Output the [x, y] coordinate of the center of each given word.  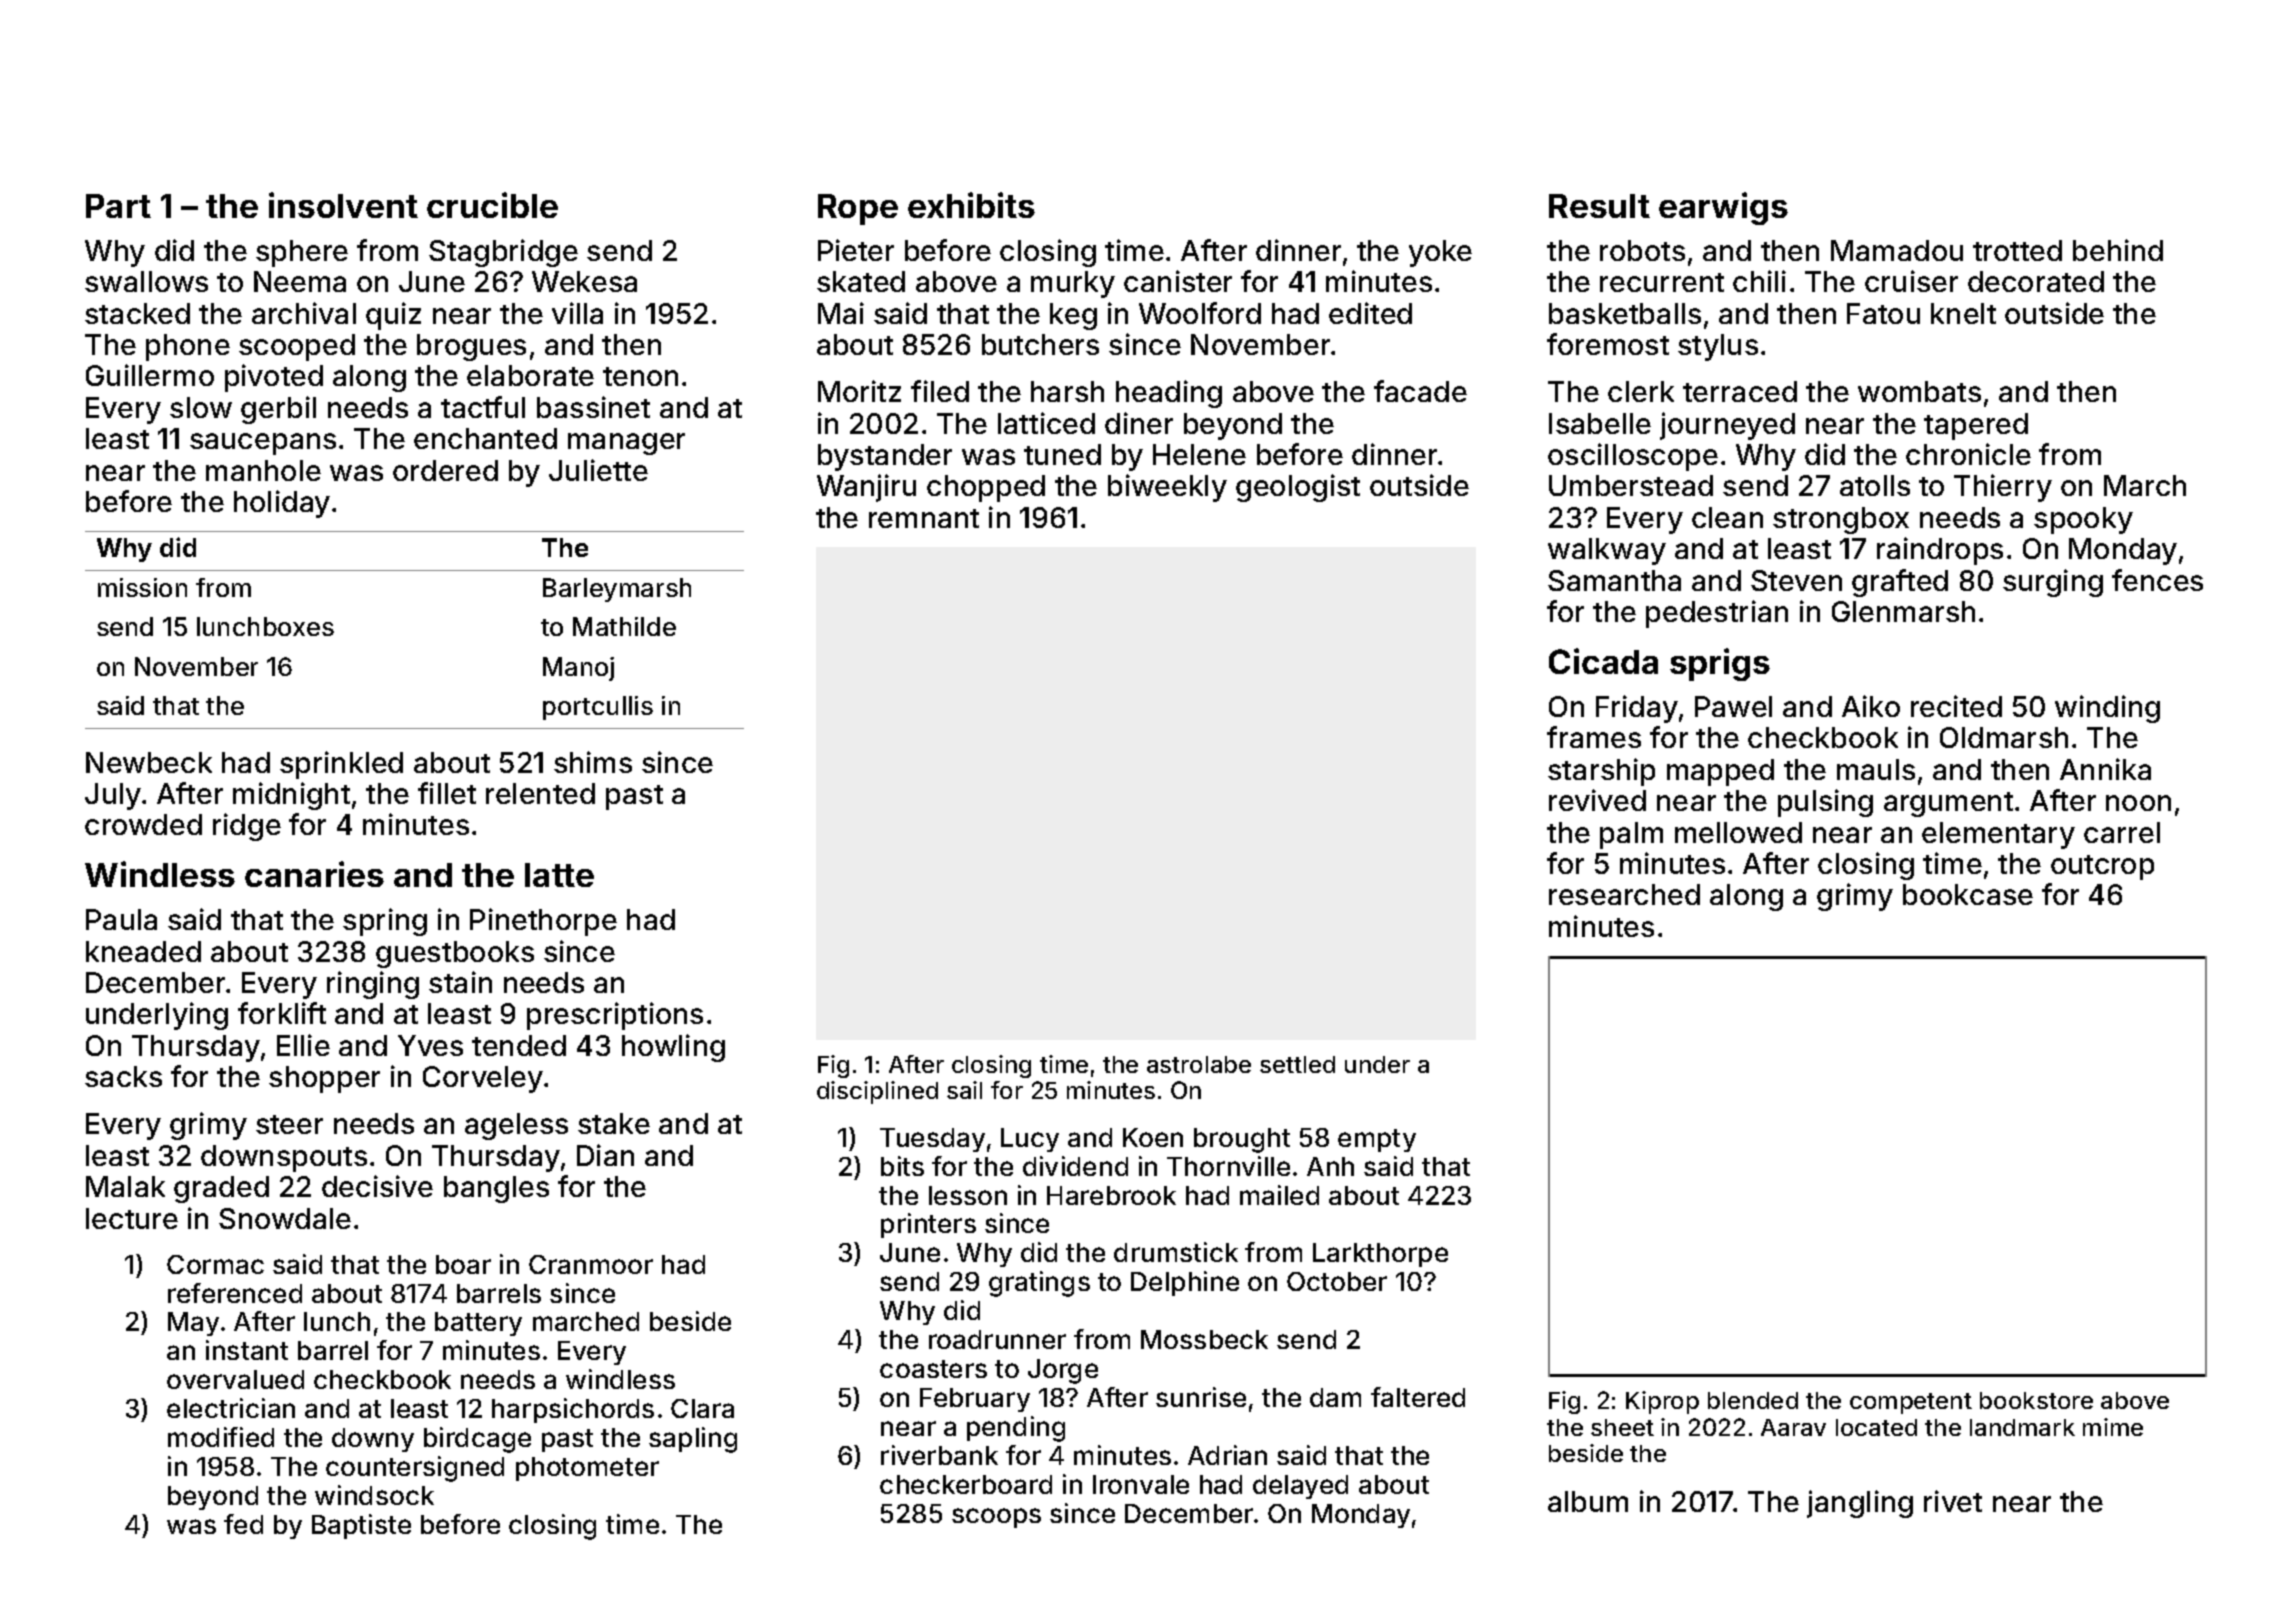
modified [221, 1437]
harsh [1067, 391]
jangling [1860, 1504]
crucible [492, 205]
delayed [1300, 1487]
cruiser [1911, 281]
